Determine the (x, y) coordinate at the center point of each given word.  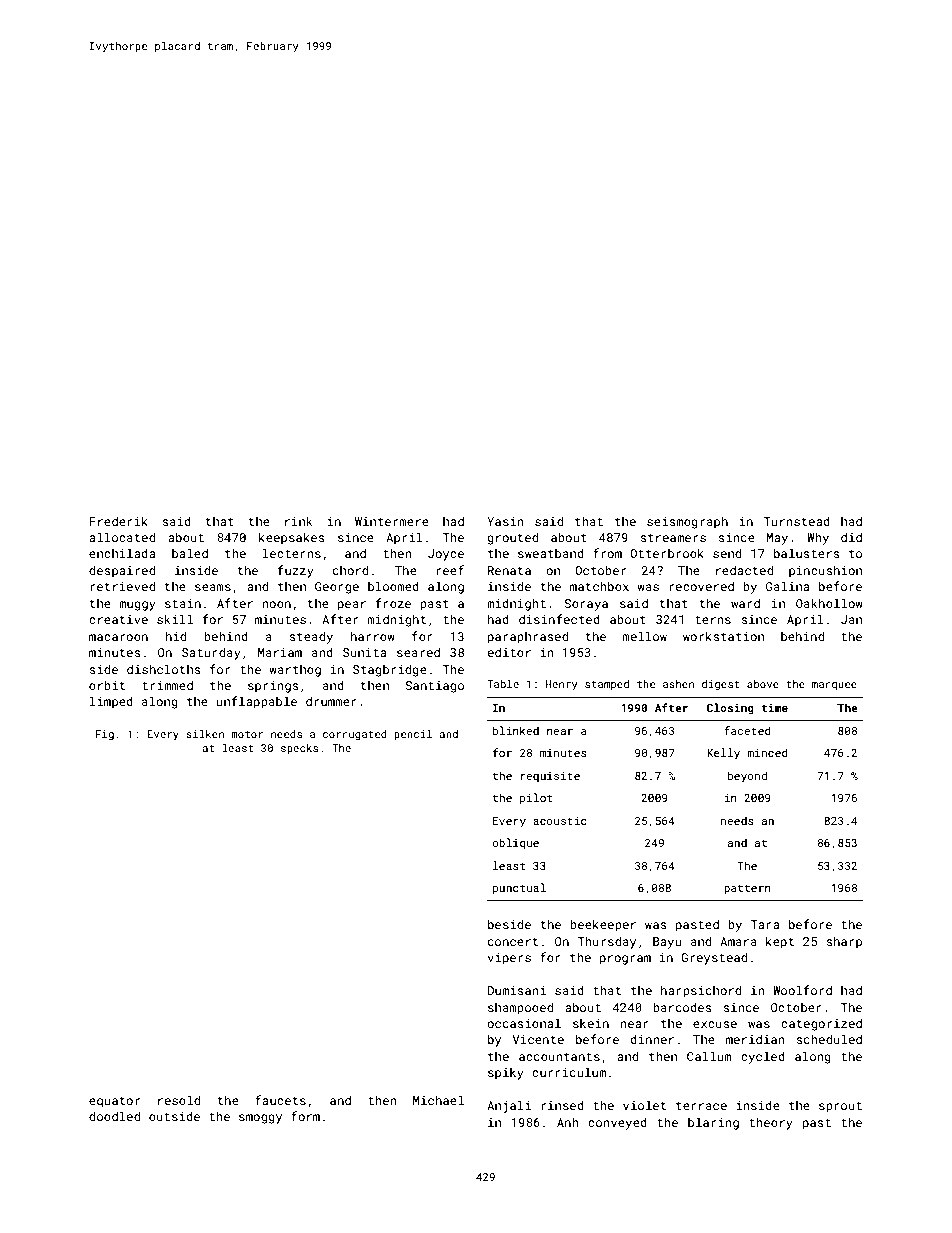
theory (771, 1123)
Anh (568, 1122)
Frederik (118, 521)
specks (299, 749)
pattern (747, 889)
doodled (114, 1116)
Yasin (505, 521)
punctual (519, 889)
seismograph (687, 522)
